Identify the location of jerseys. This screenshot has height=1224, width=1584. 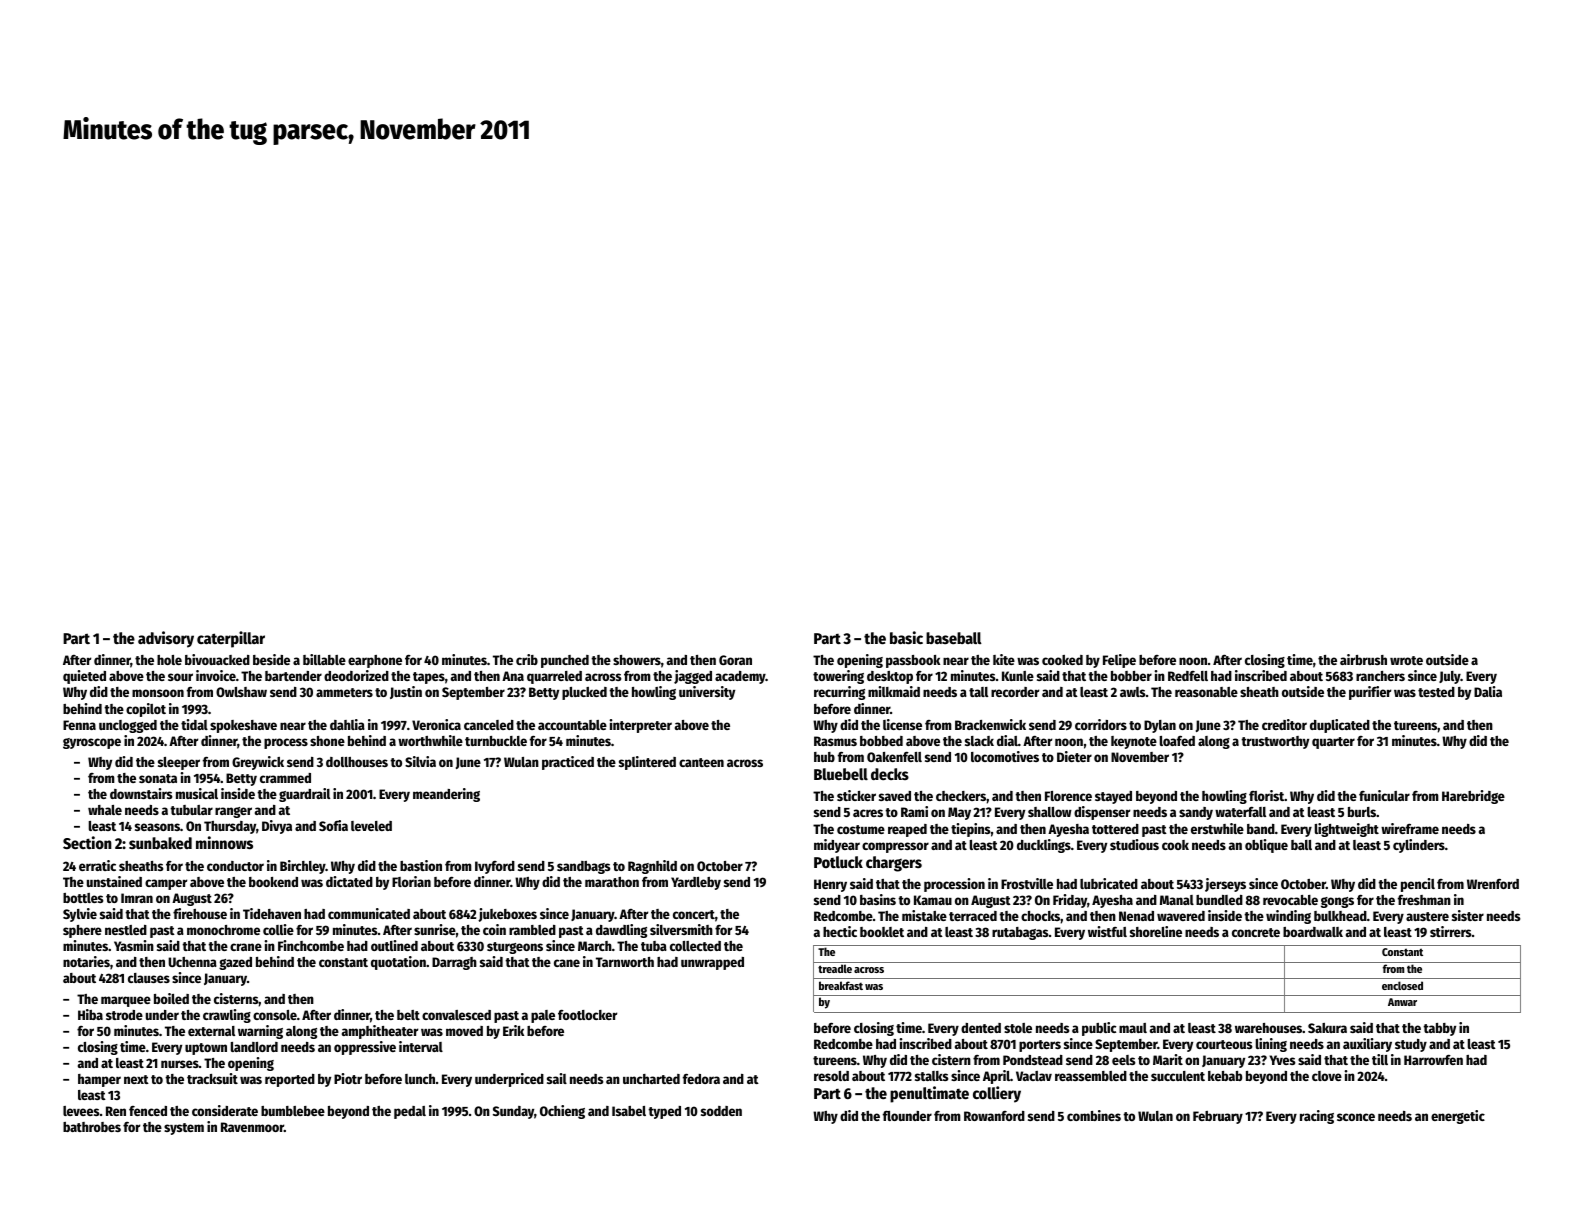
(1225, 885).
